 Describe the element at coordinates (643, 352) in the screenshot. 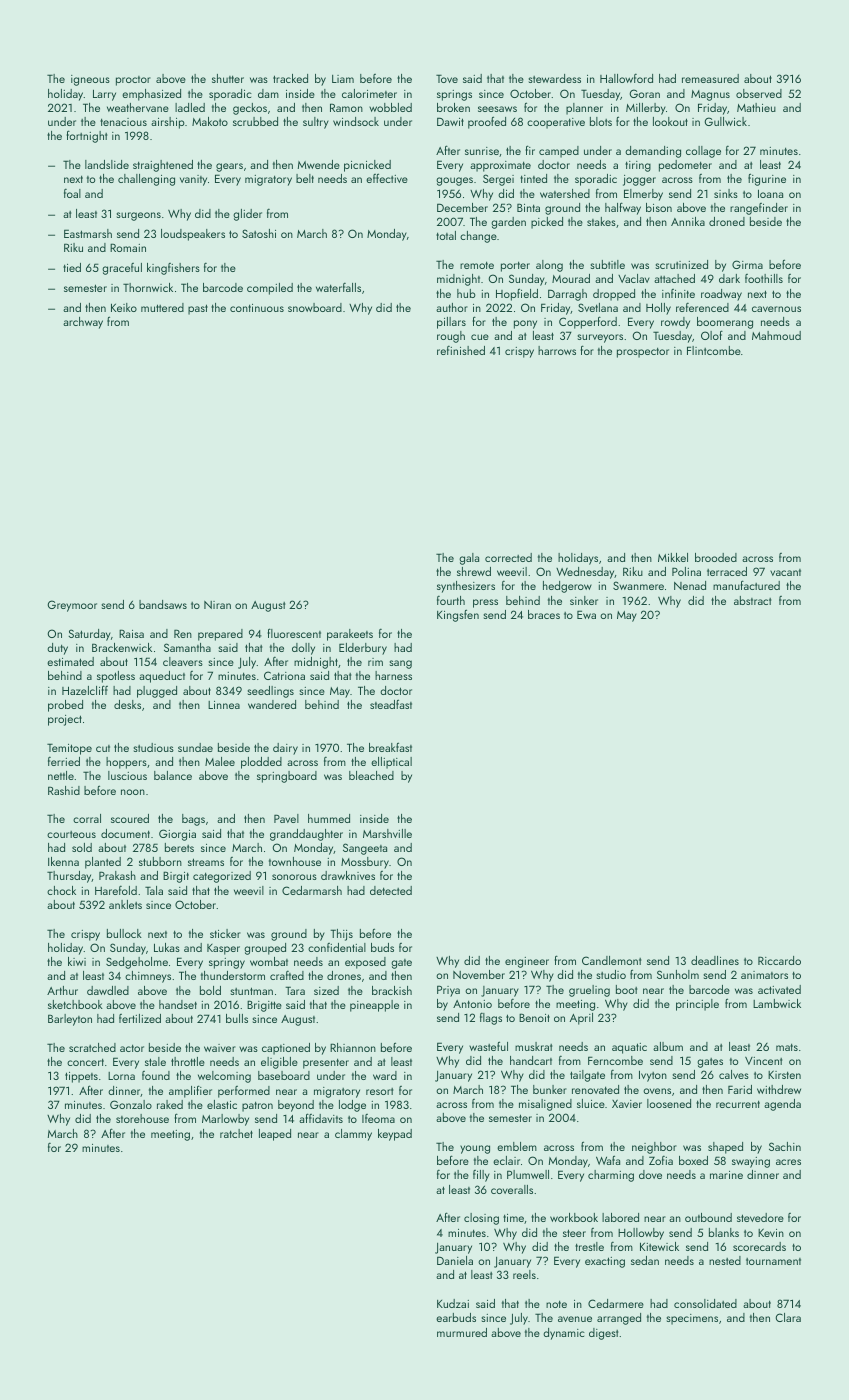

I see `prospector` at that location.
